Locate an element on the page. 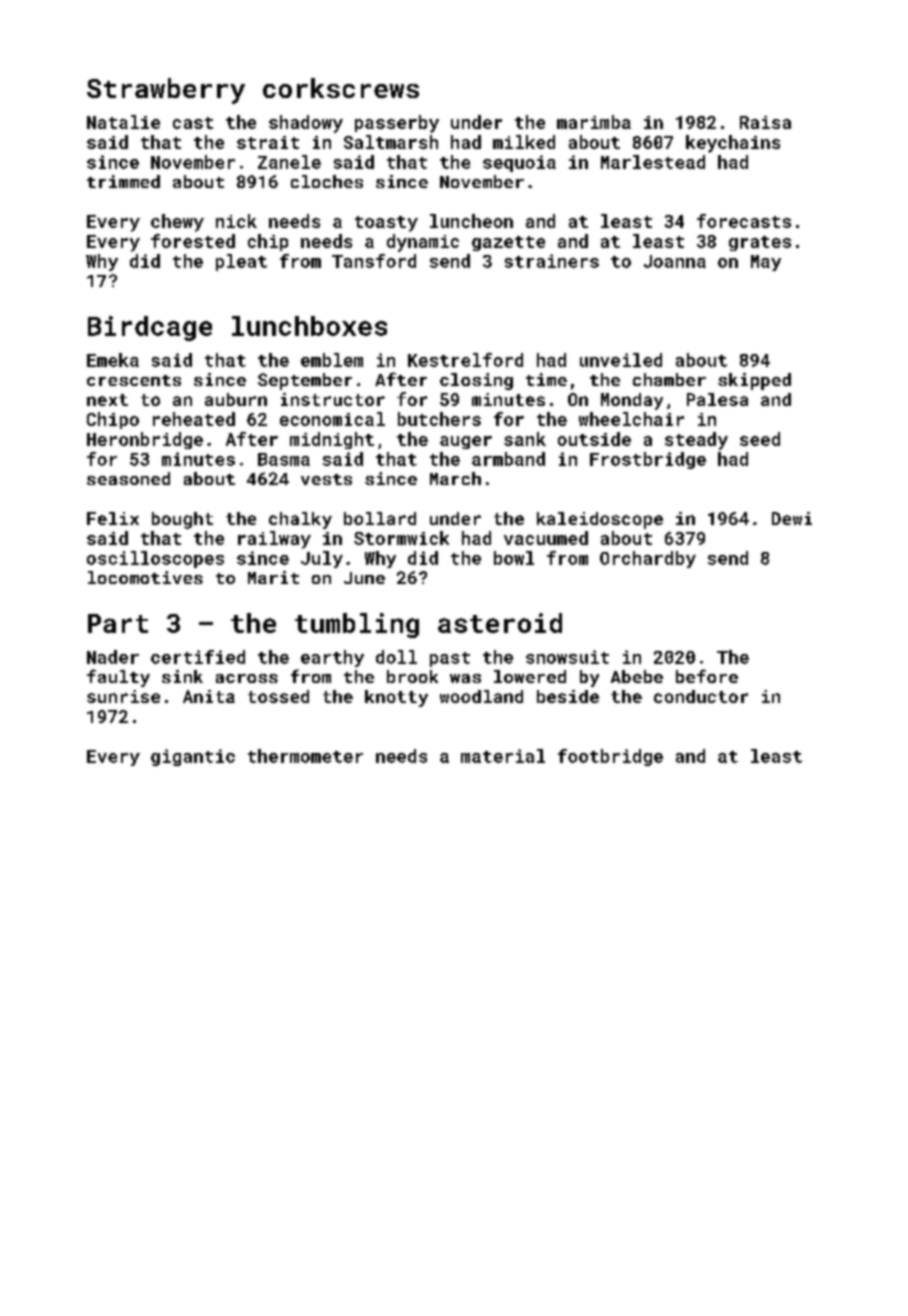  passerby is located at coordinates (397, 124).
